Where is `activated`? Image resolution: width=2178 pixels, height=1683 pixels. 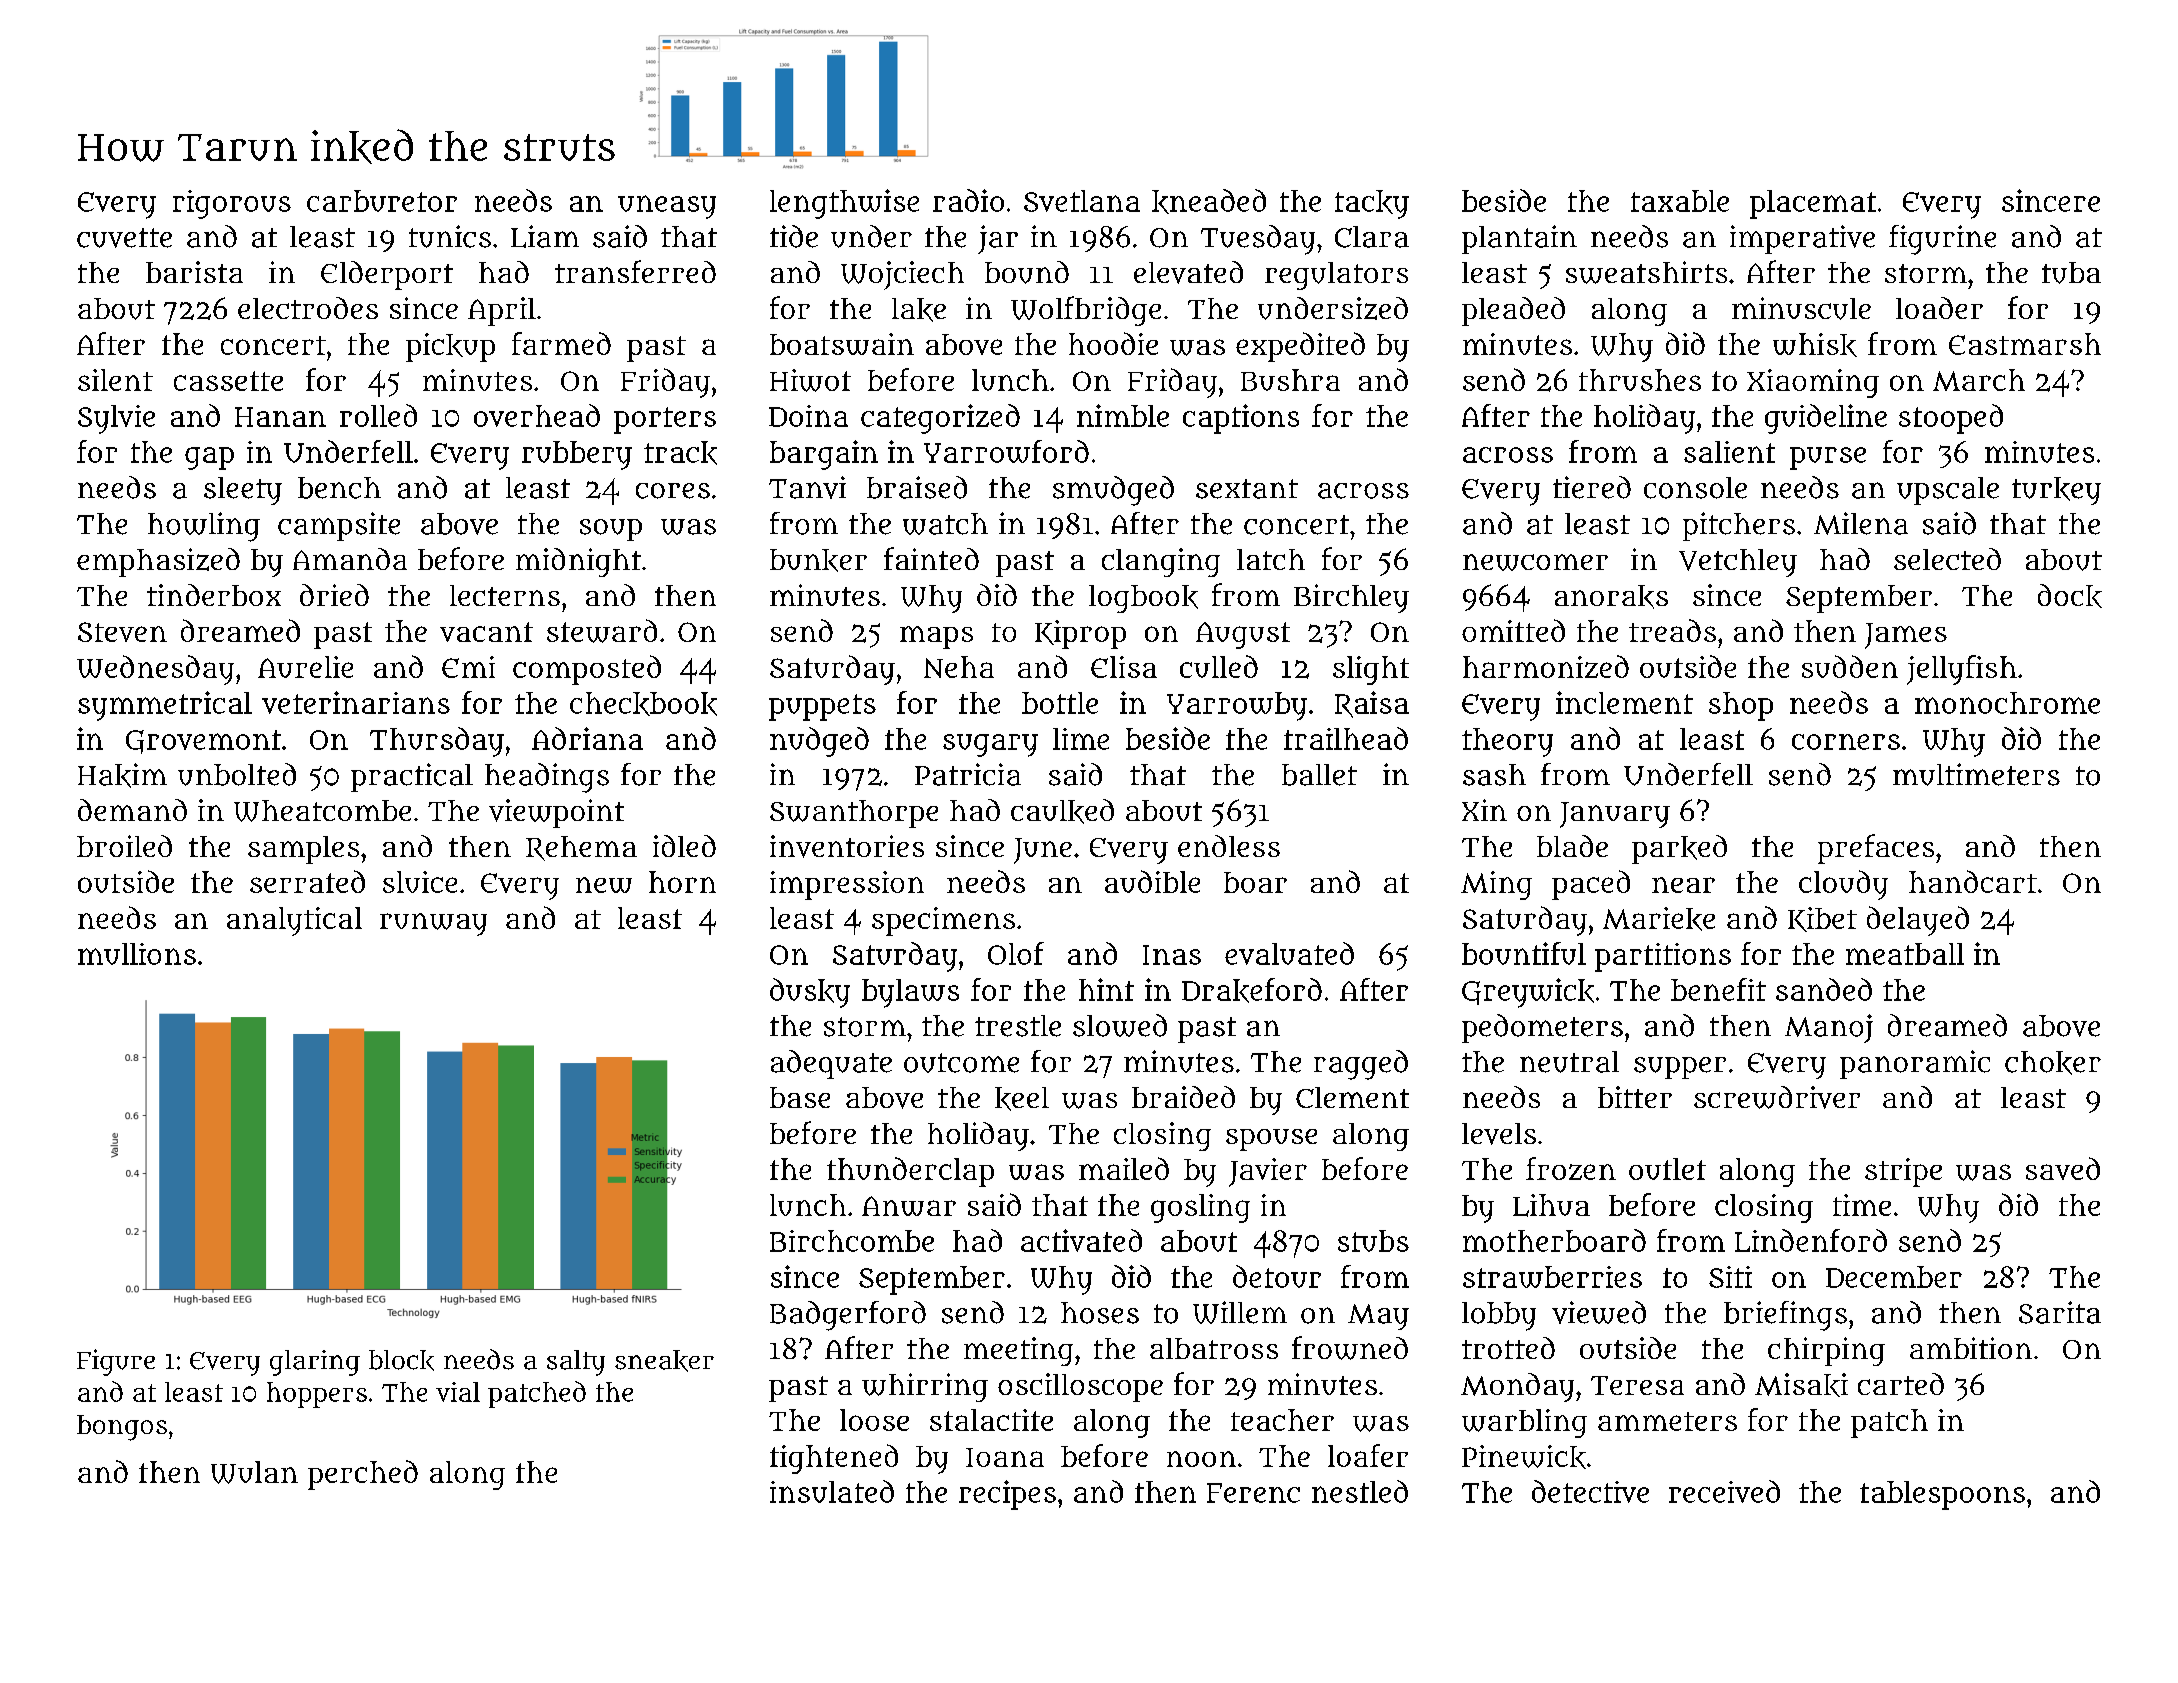 activated is located at coordinates (1081, 1240).
